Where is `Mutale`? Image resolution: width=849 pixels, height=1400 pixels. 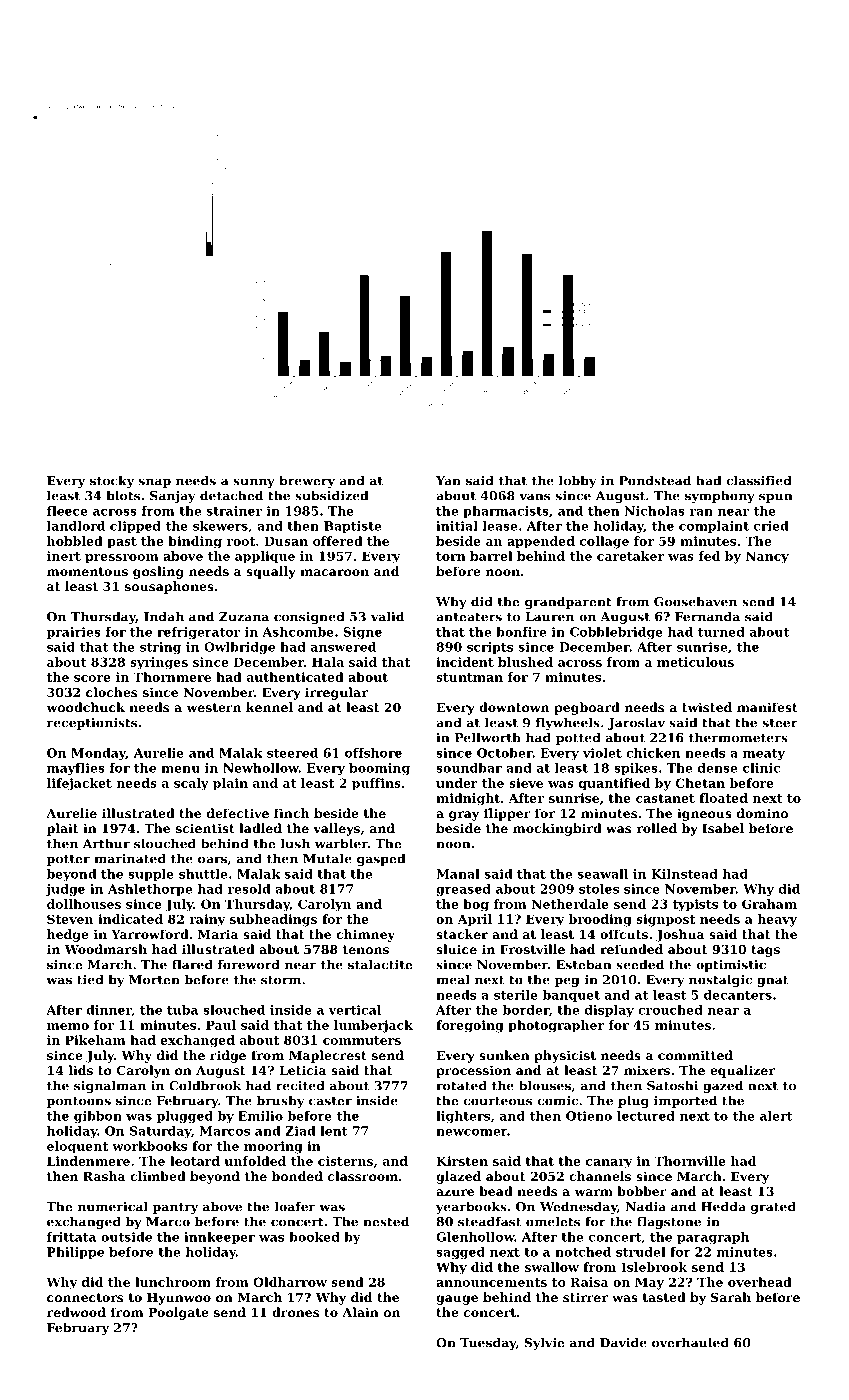 Mutale is located at coordinates (327, 858).
